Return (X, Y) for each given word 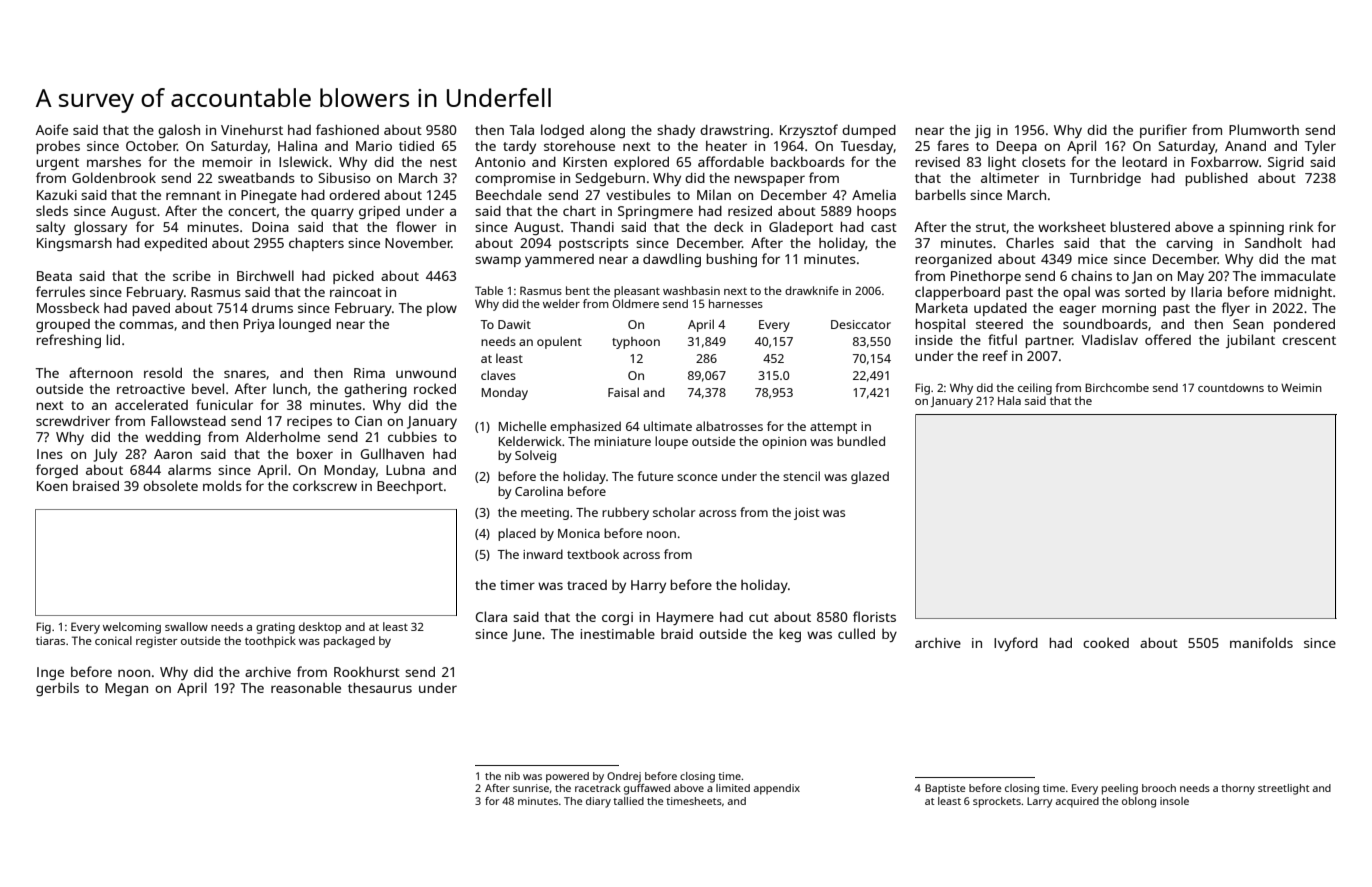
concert (252, 211)
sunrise (531, 788)
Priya (259, 325)
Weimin (1301, 387)
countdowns (1231, 387)
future (655, 476)
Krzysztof (809, 131)
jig (983, 131)
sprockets (997, 802)
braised (96, 486)
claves (498, 375)
